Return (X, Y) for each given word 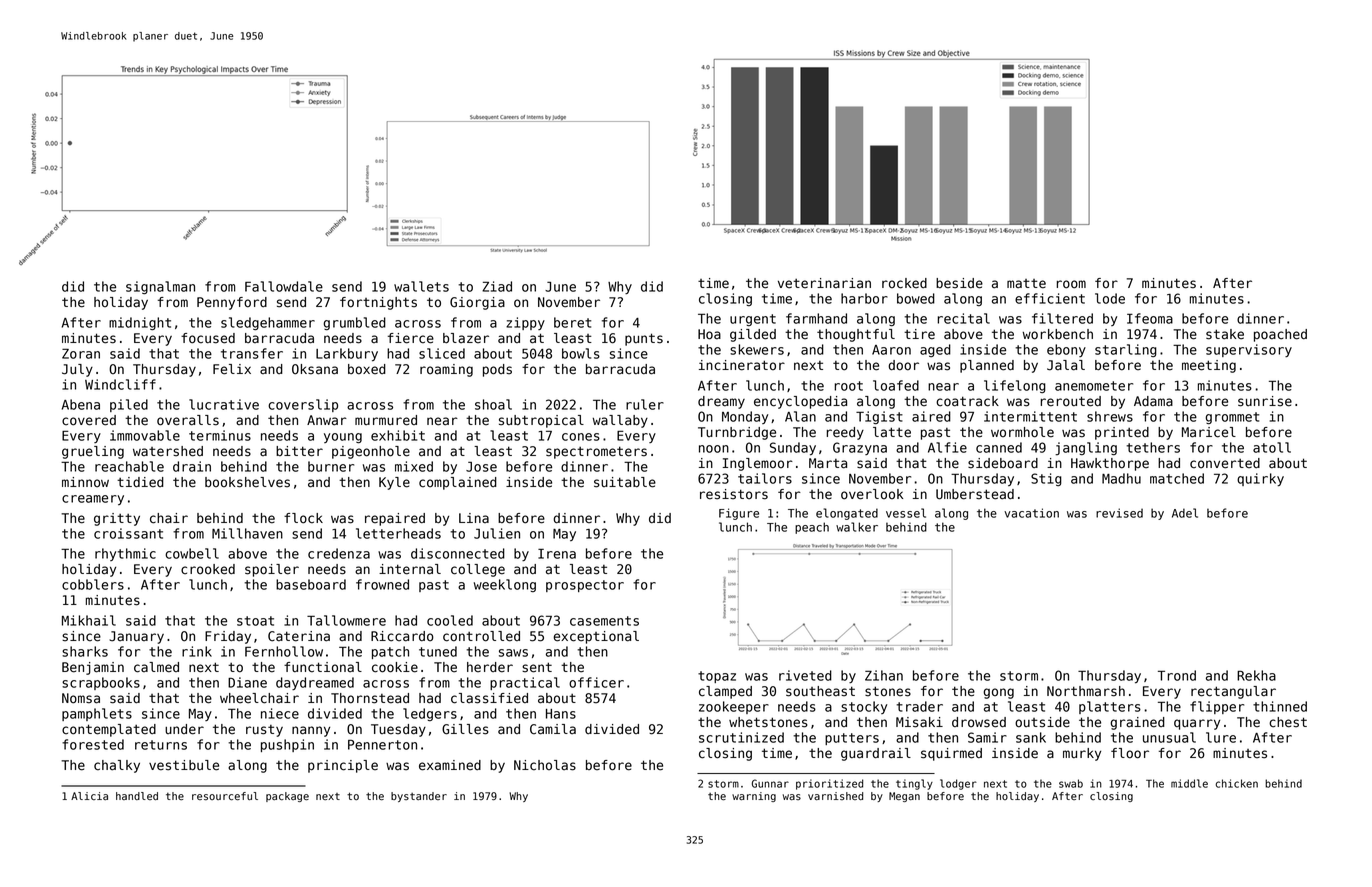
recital (963, 318)
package (287, 797)
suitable (625, 482)
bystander (419, 797)
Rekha (1256, 675)
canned (999, 447)
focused (208, 338)
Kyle (394, 483)
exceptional (596, 637)
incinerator (742, 365)
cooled (450, 620)
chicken (1236, 783)
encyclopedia (800, 402)
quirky (1260, 480)
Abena (81, 404)
